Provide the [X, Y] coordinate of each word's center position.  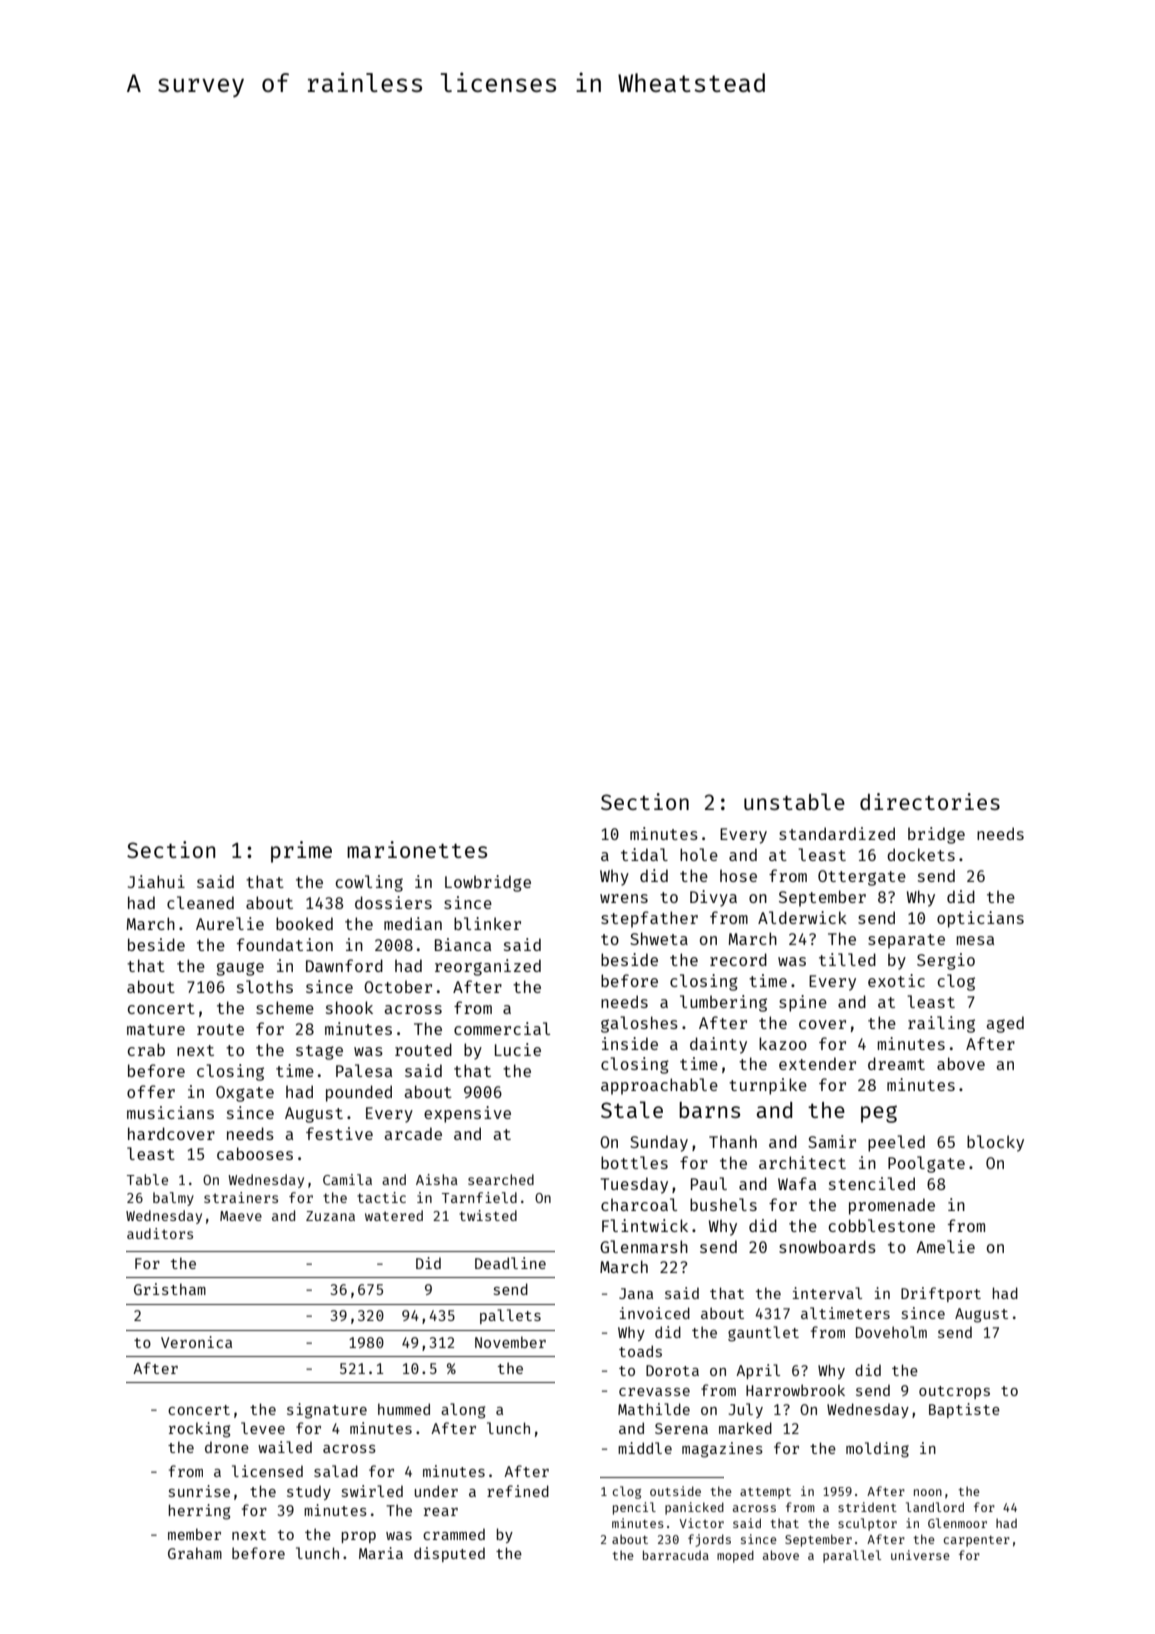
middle [645, 1448]
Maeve [241, 1216]
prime [301, 852]
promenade [892, 1206]
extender [817, 1063]
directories [930, 801]
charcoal [639, 1204]
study [309, 1492]
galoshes [639, 1024]
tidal [644, 854]
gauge [240, 969]
